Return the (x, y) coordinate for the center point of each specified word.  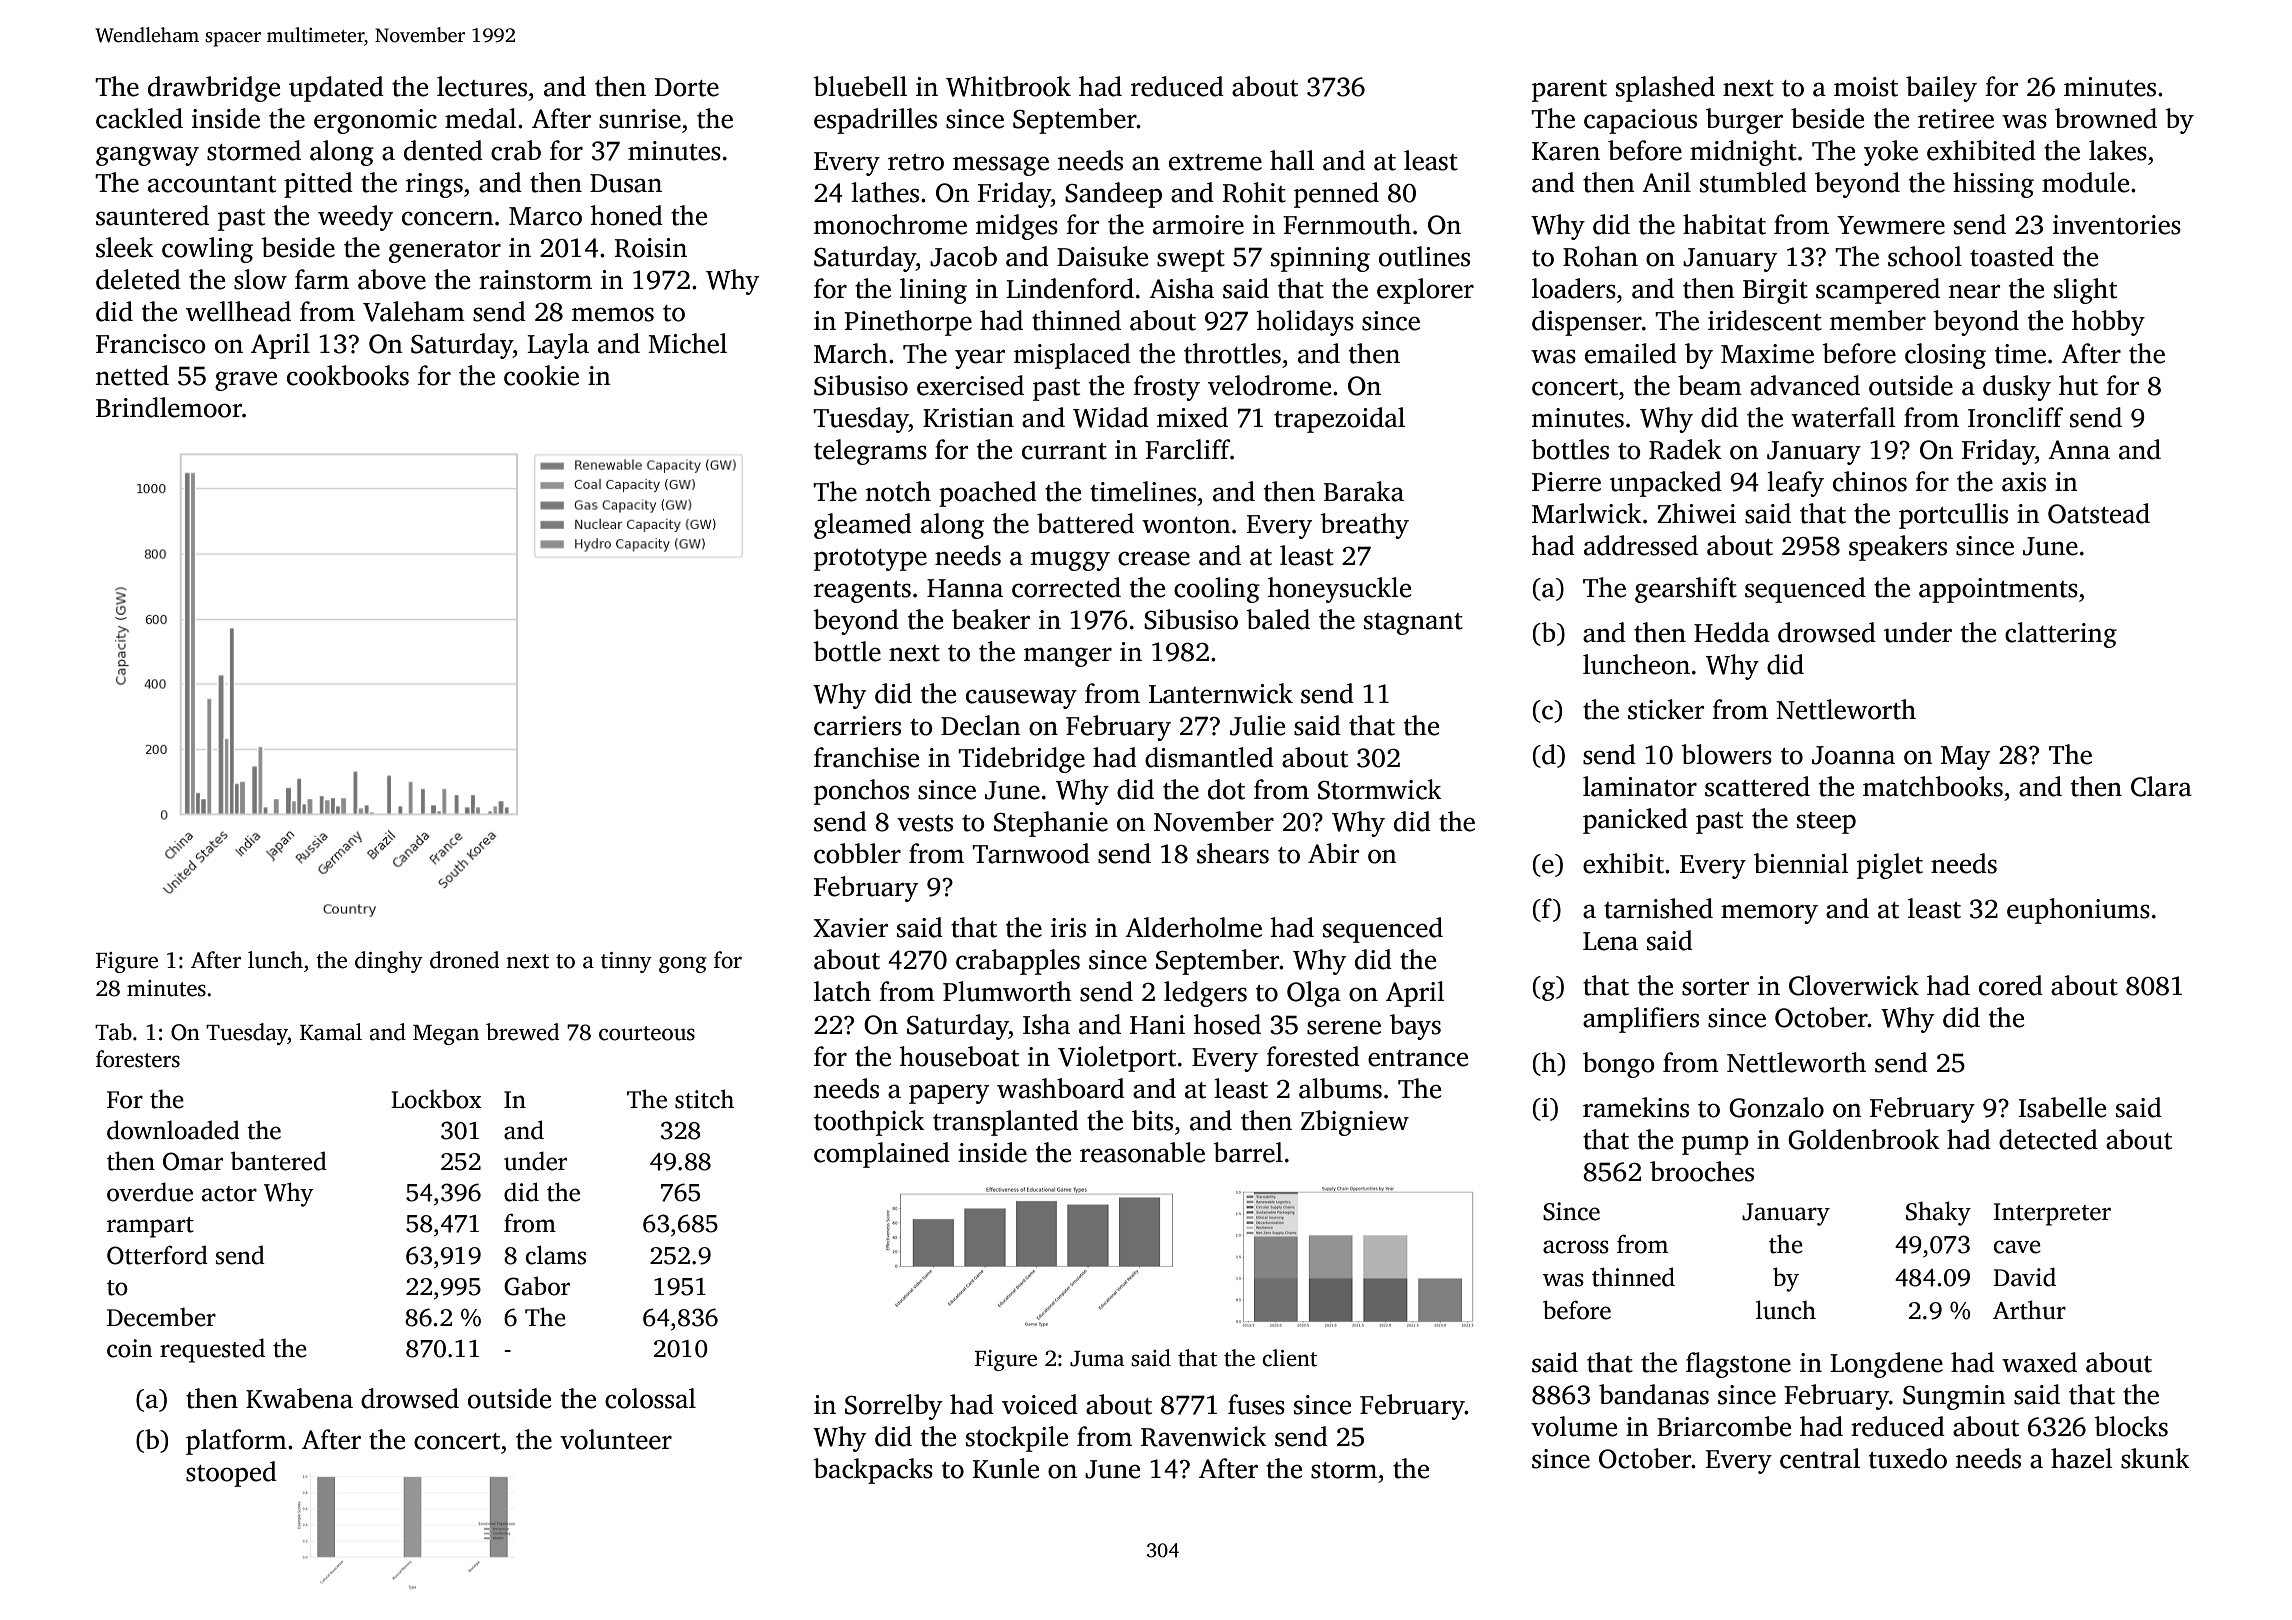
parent (1569, 91)
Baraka (1364, 491)
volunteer (616, 1439)
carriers (857, 726)
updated (336, 89)
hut (2078, 385)
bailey (1941, 89)
